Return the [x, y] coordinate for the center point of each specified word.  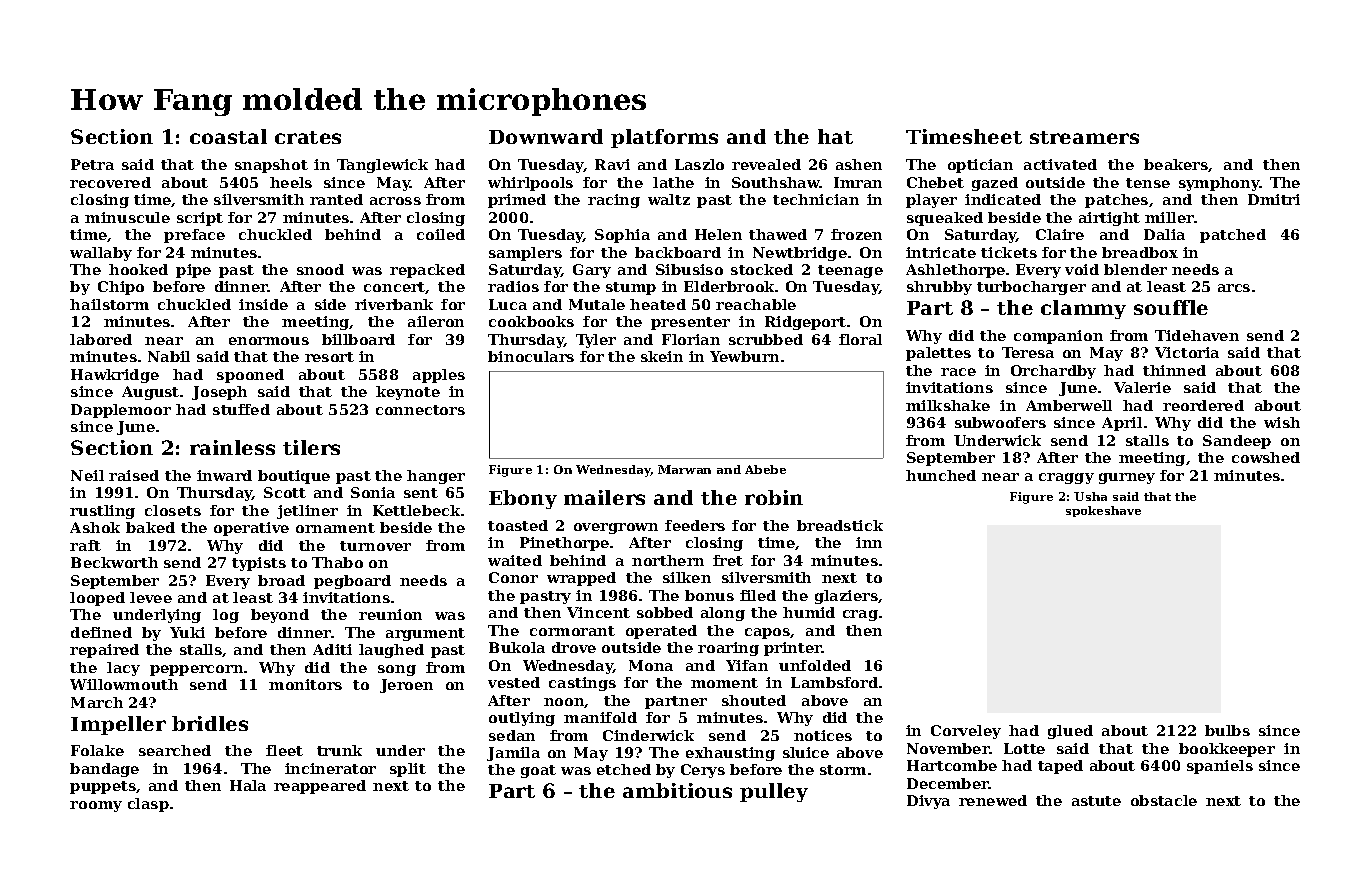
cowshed [1266, 457]
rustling [102, 512]
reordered [1203, 405]
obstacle [1164, 800]
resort [329, 357]
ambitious [677, 790]
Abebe [765, 469]
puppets [103, 787]
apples [439, 376]
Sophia [622, 236]
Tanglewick [382, 166]
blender [1135, 269]
